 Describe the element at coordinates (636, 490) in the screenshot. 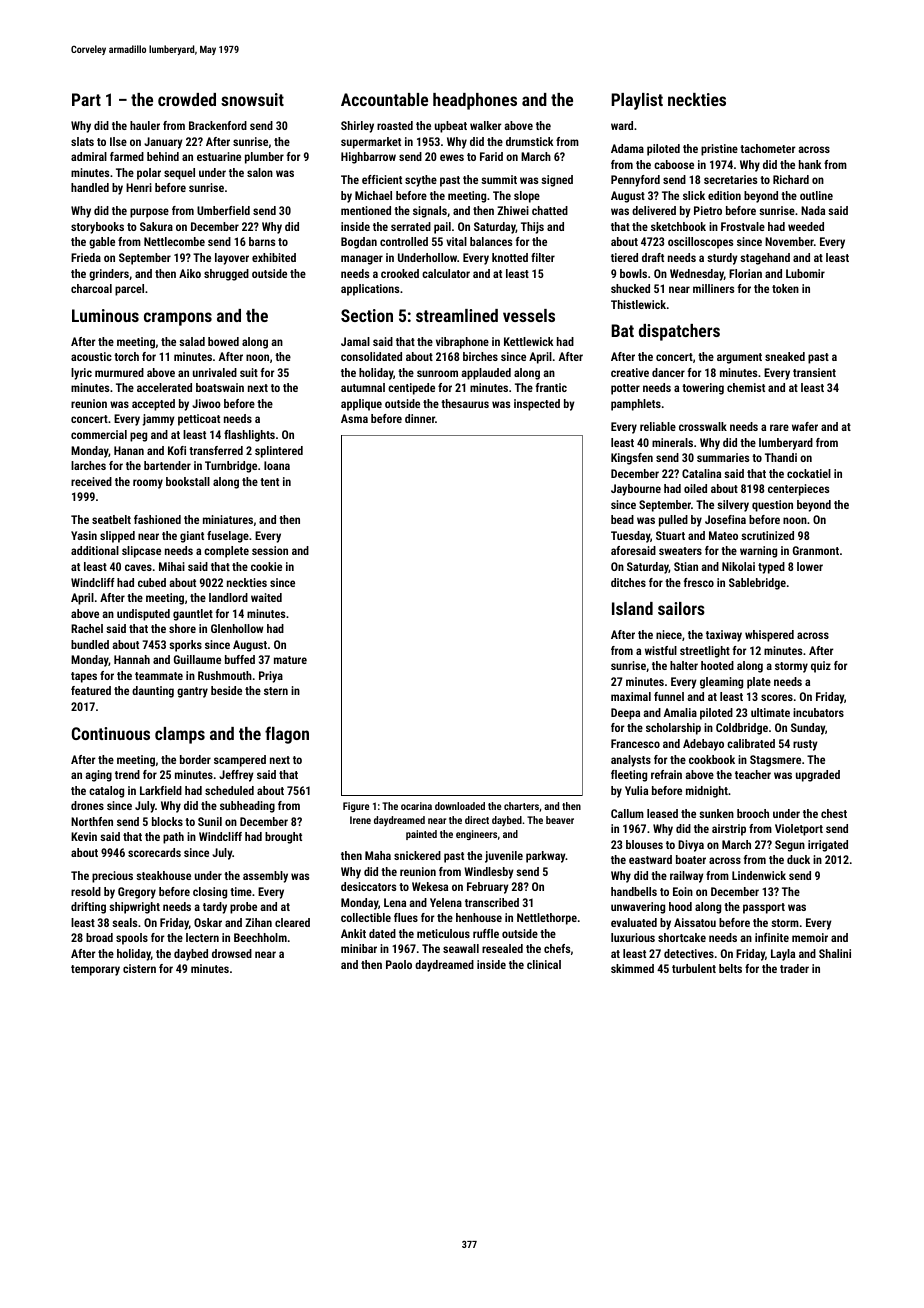

I see `Jaybourne` at that location.
